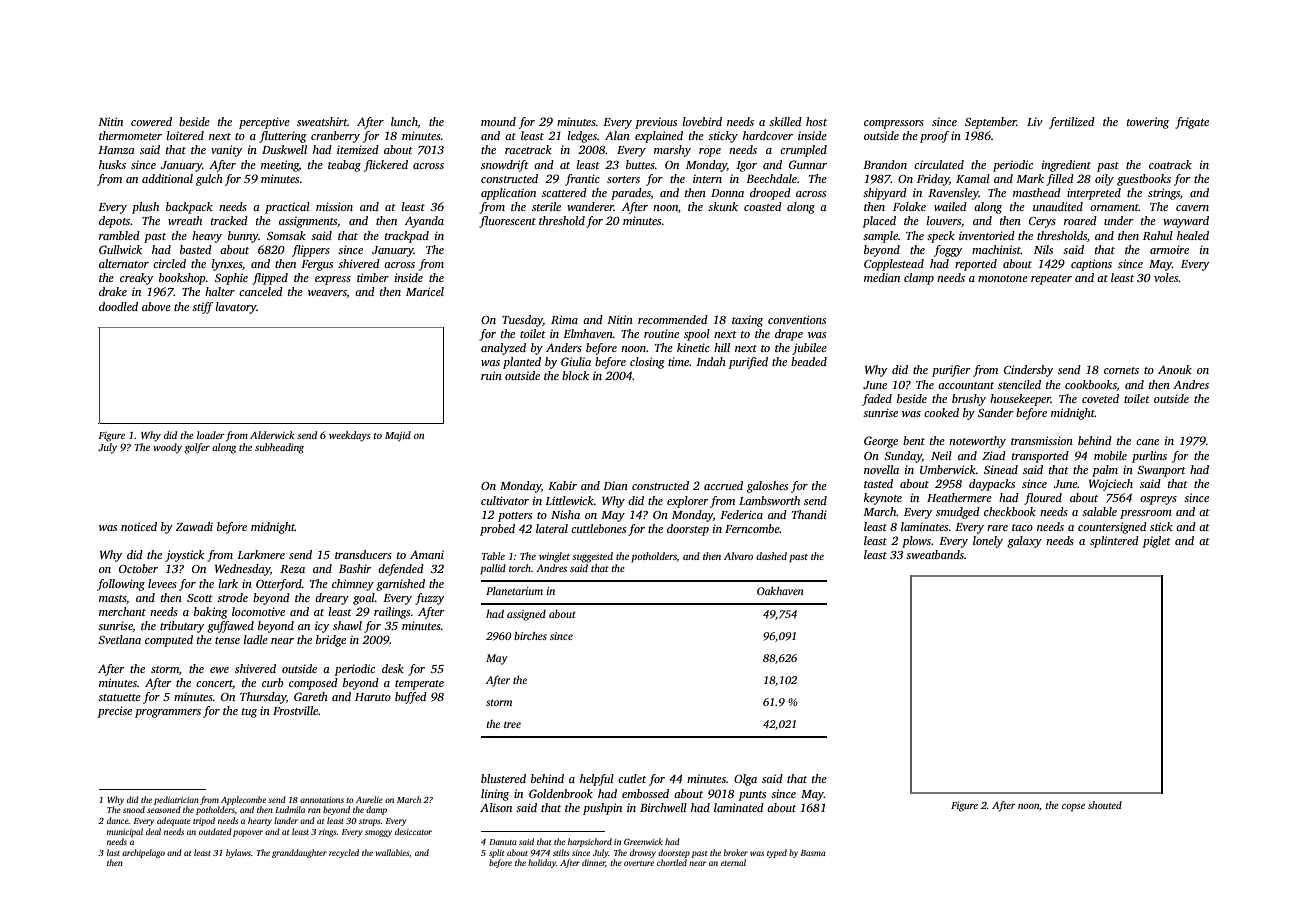 This screenshot has height=924, width=1308. Describe the element at coordinates (236, 308) in the screenshot. I see `lavatory` at that location.
